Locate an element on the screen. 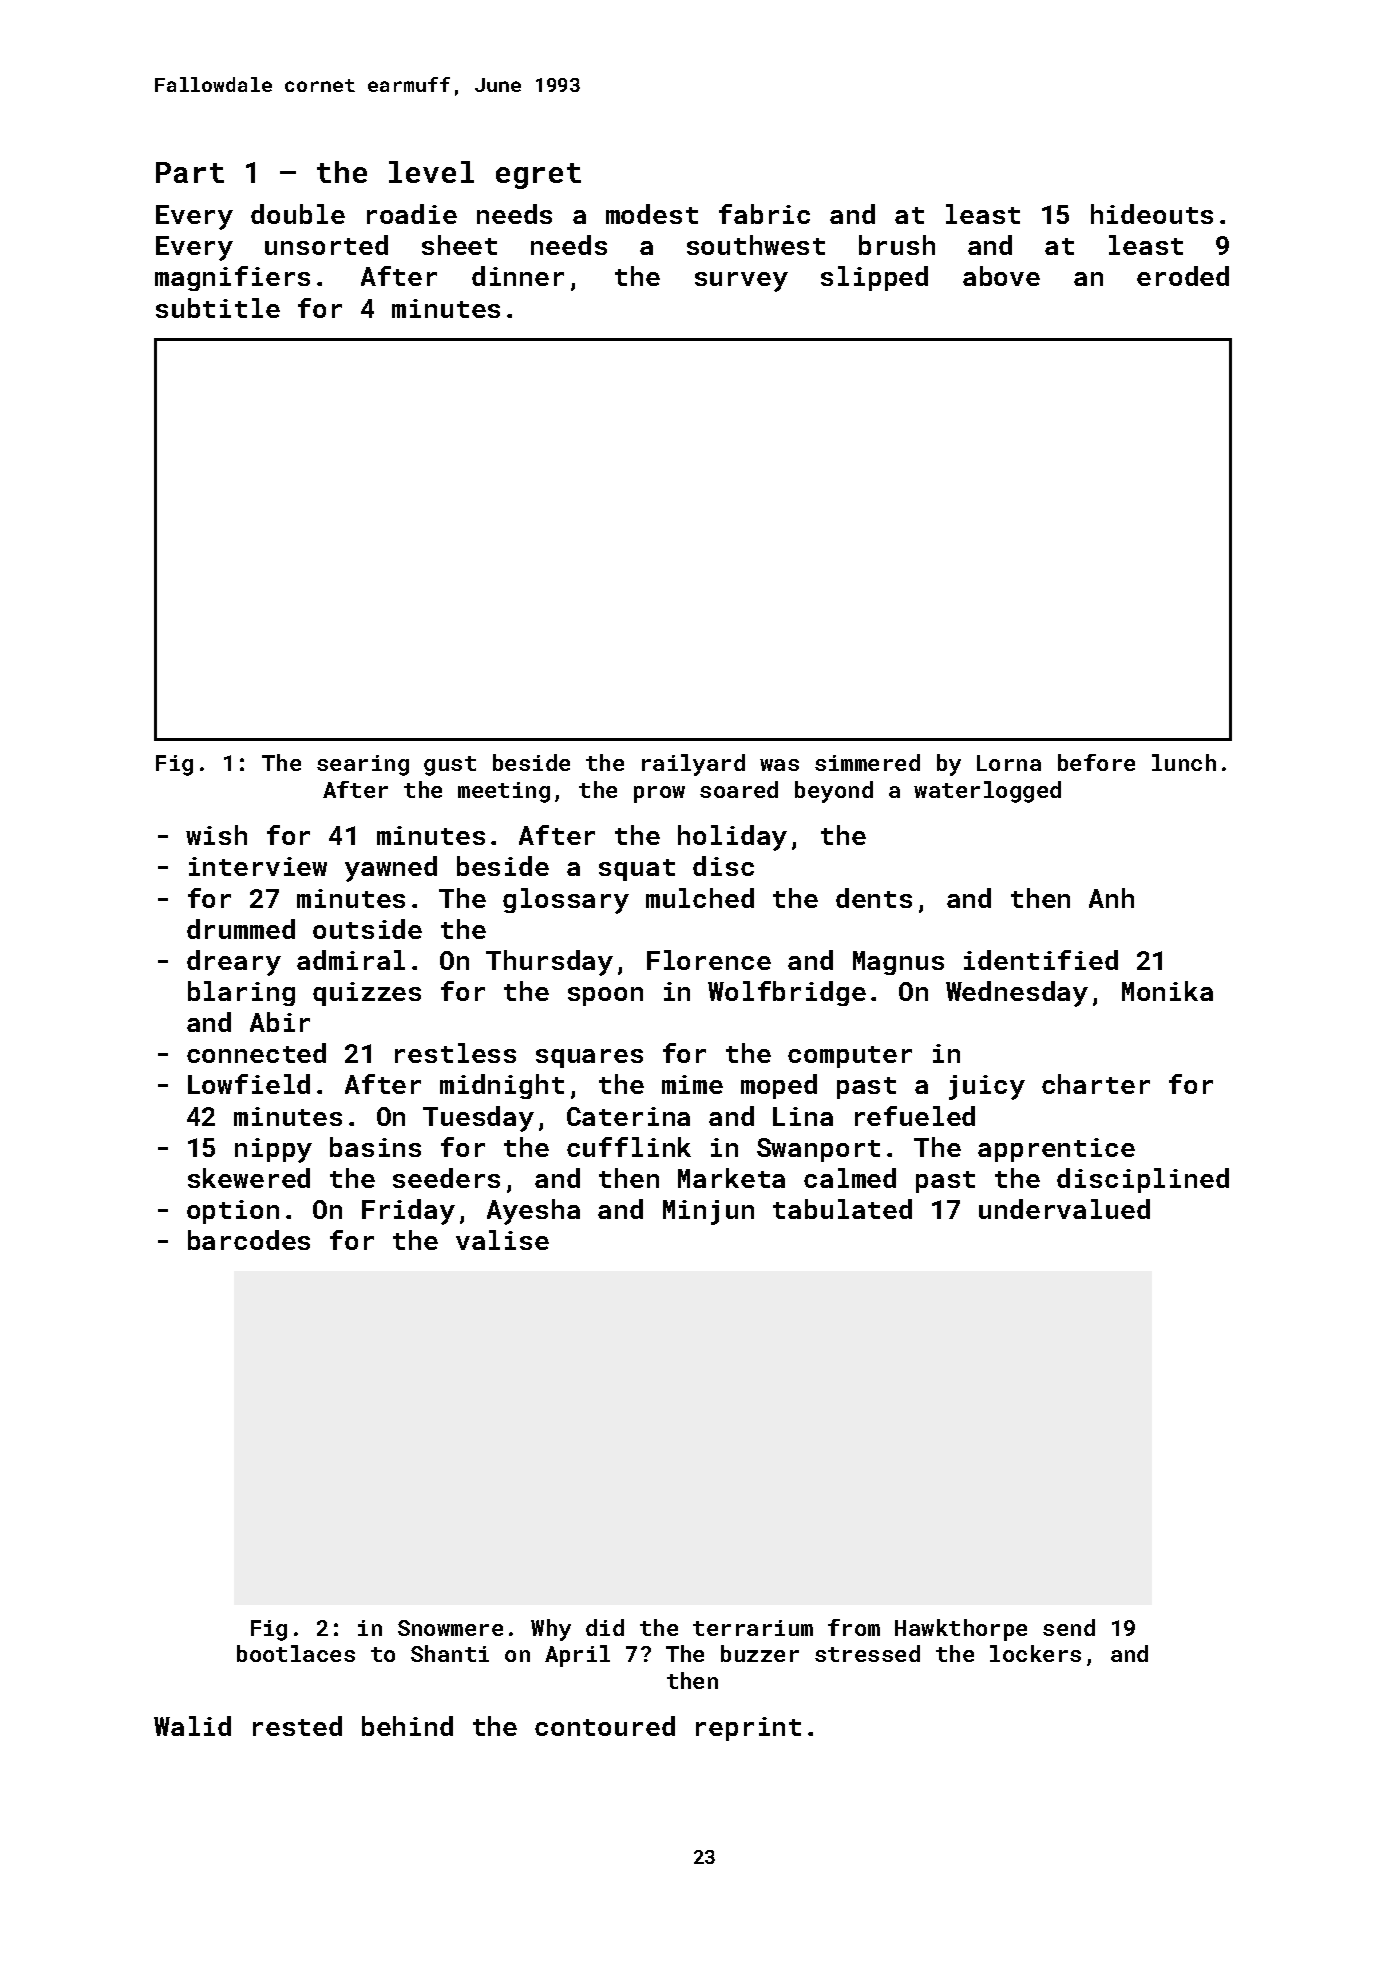 Image resolution: width=1386 pixels, height=1969 pixels. fabric is located at coordinates (764, 214).
